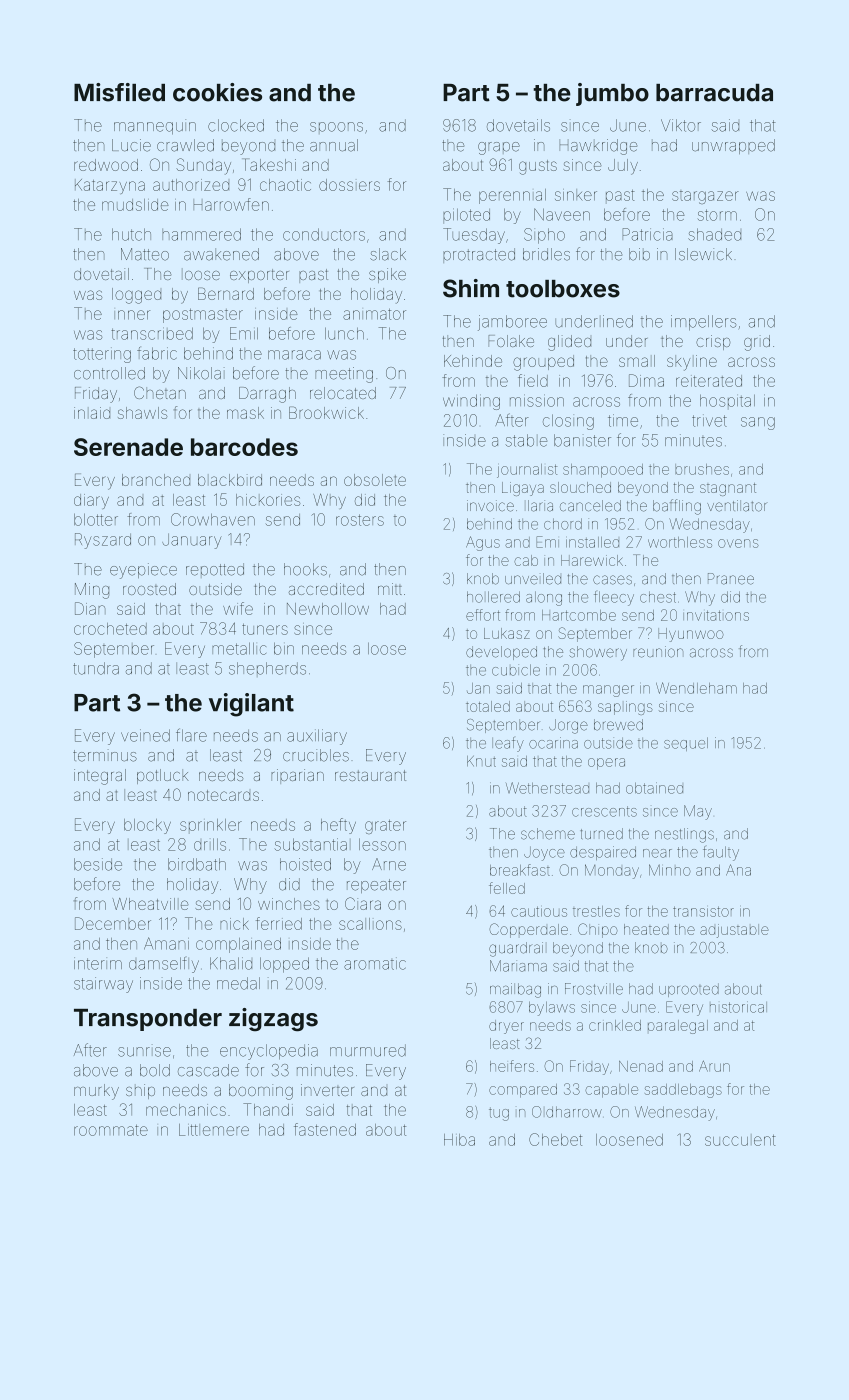 This screenshot has width=849, height=1400. What do you see at coordinates (512, 196) in the screenshot?
I see `perennial` at bounding box center [512, 196].
